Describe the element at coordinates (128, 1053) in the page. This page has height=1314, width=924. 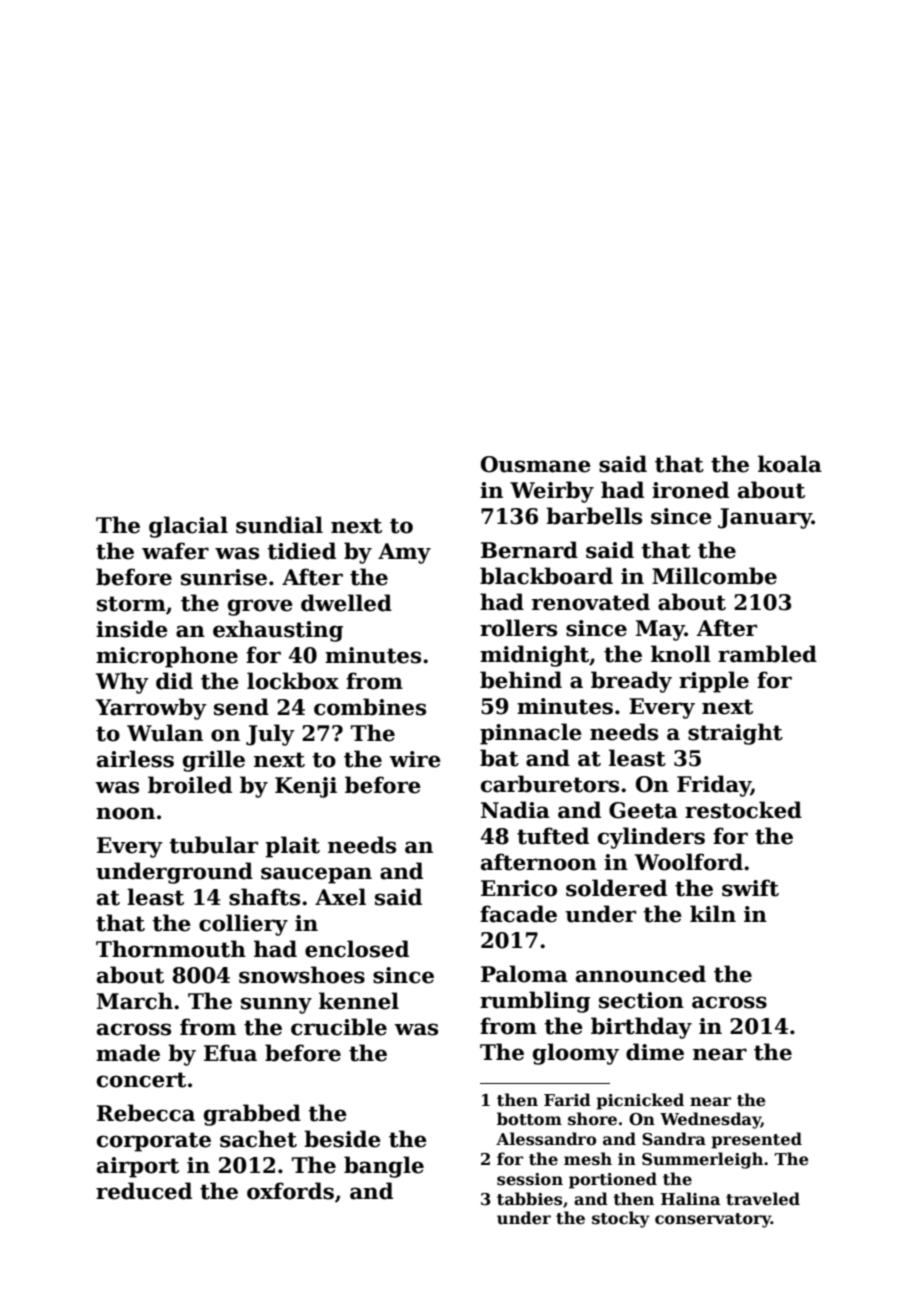
I see `made` at that location.
